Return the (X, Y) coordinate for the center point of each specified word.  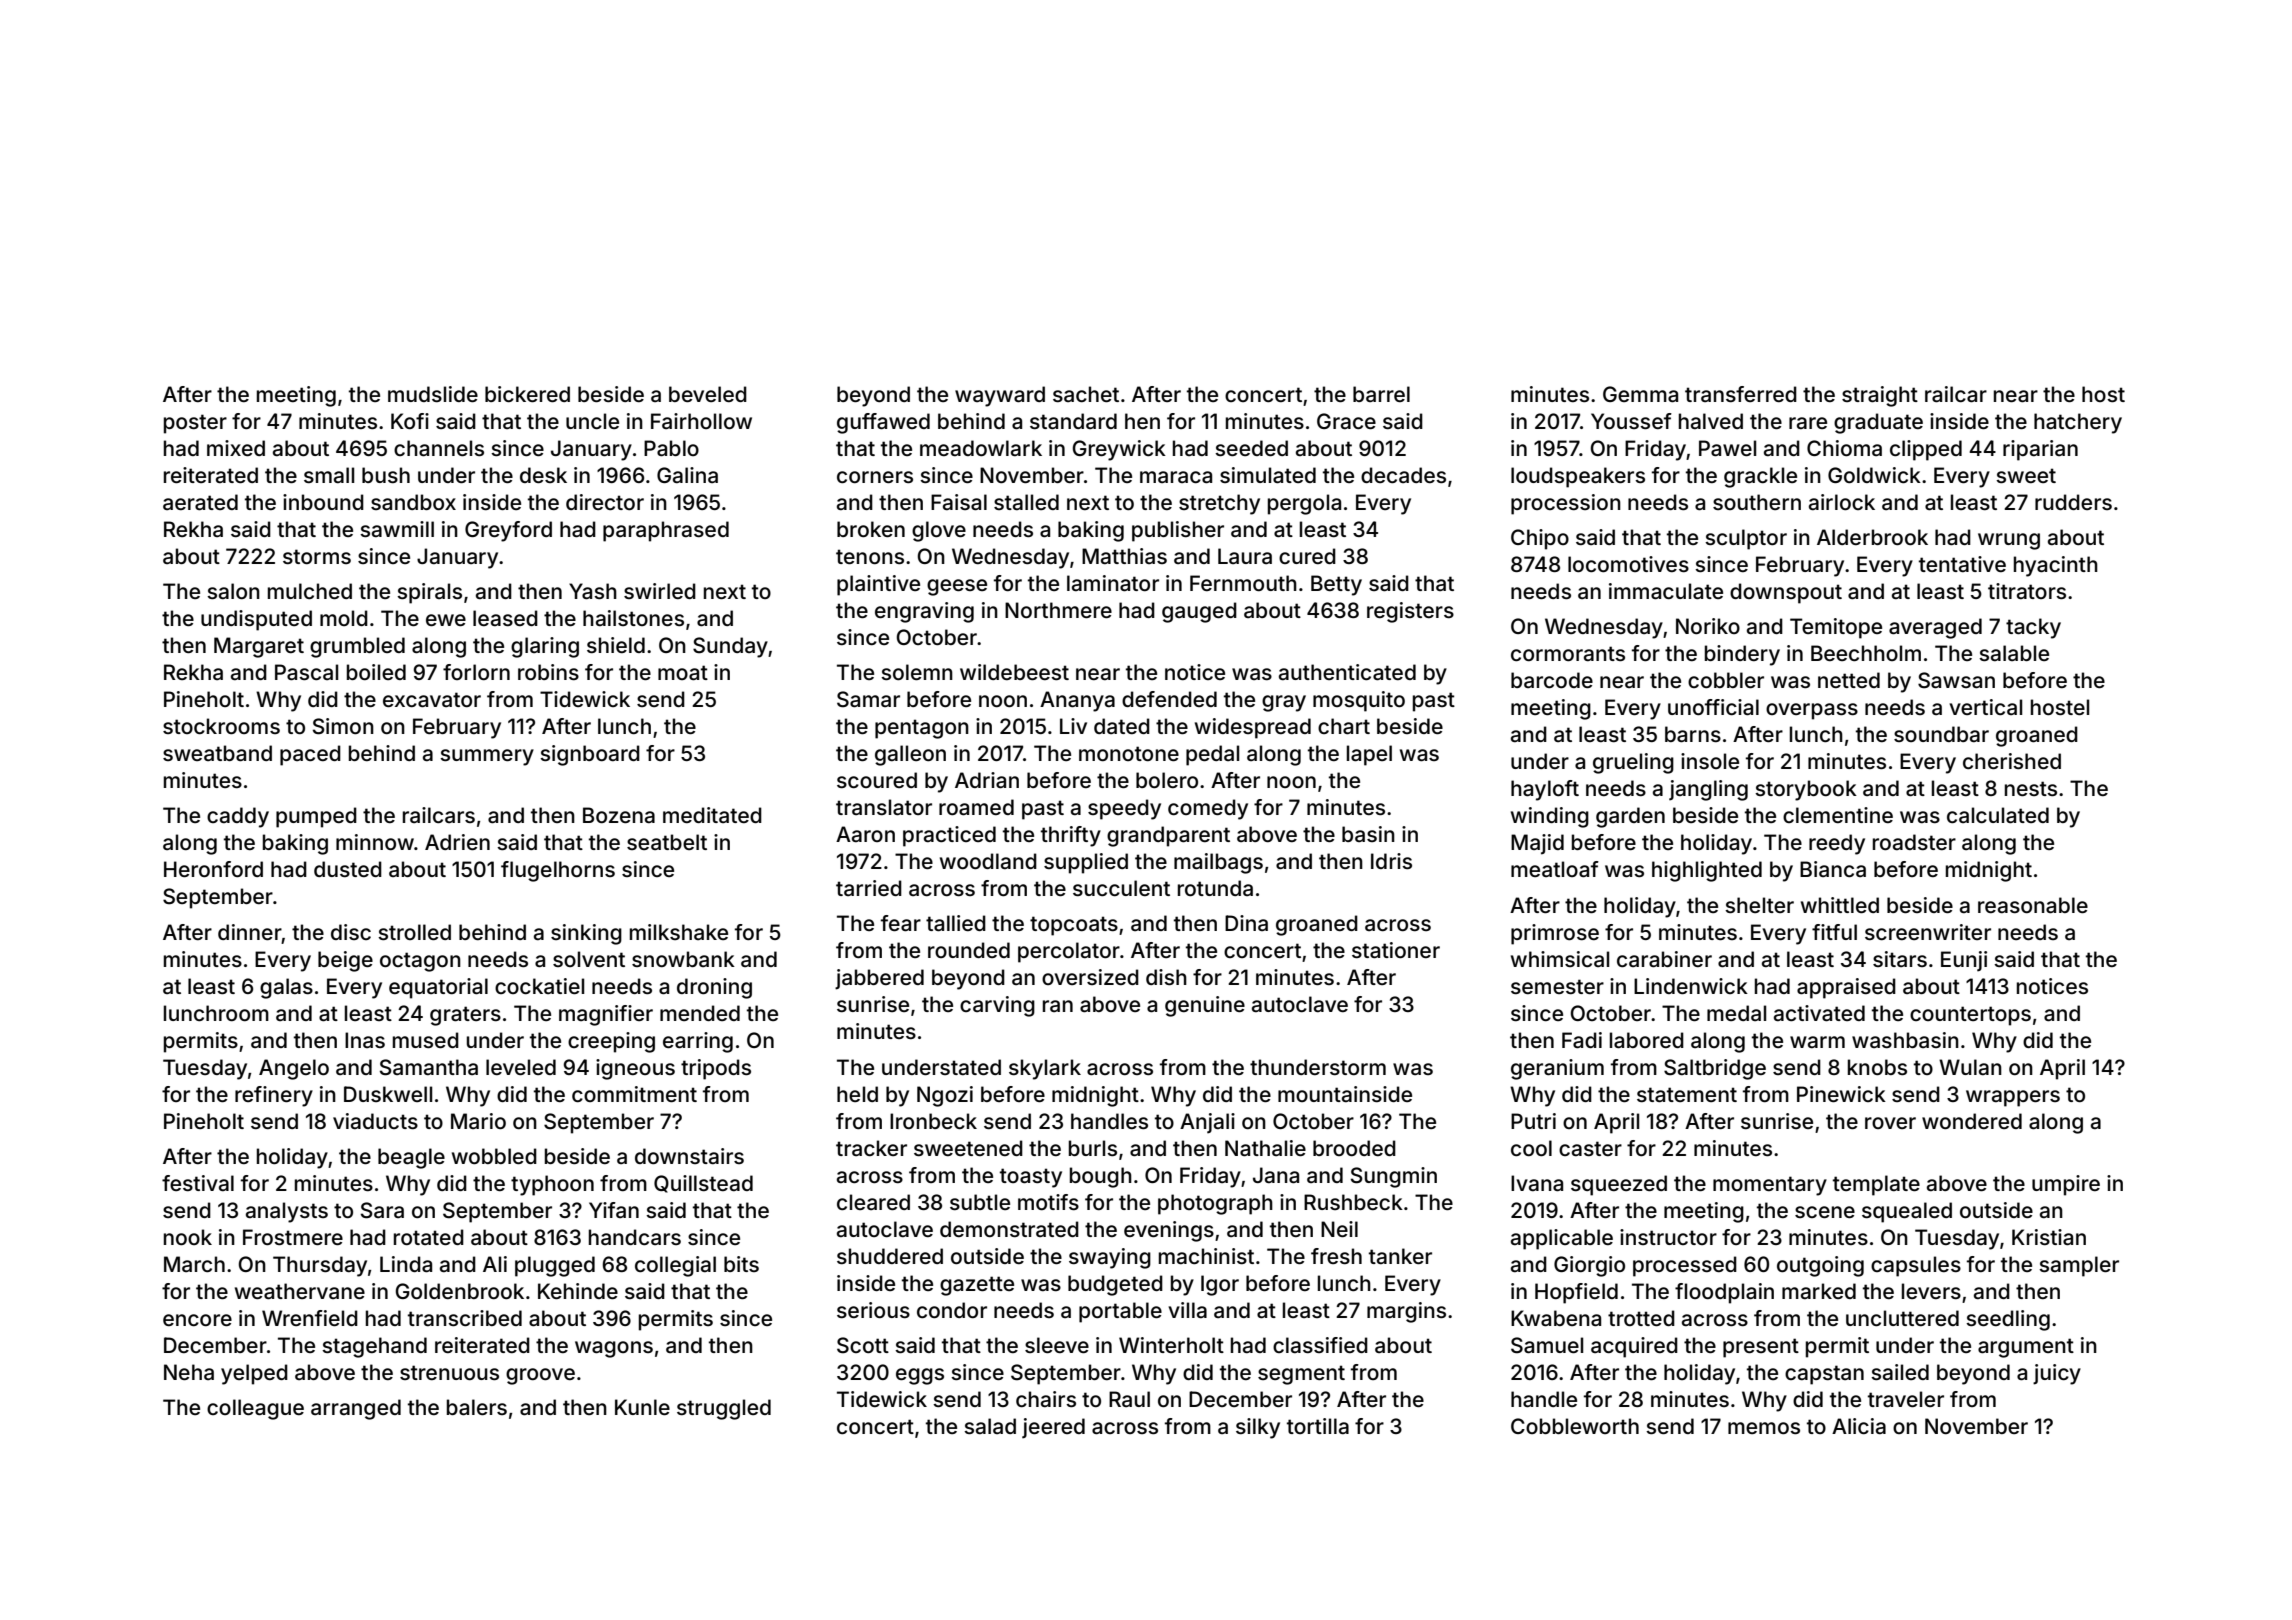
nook (188, 1237)
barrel (1381, 394)
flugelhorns (558, 871)
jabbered (879, 979)
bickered (527, 394)
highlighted (1707, 871)
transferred (1741, 394)
